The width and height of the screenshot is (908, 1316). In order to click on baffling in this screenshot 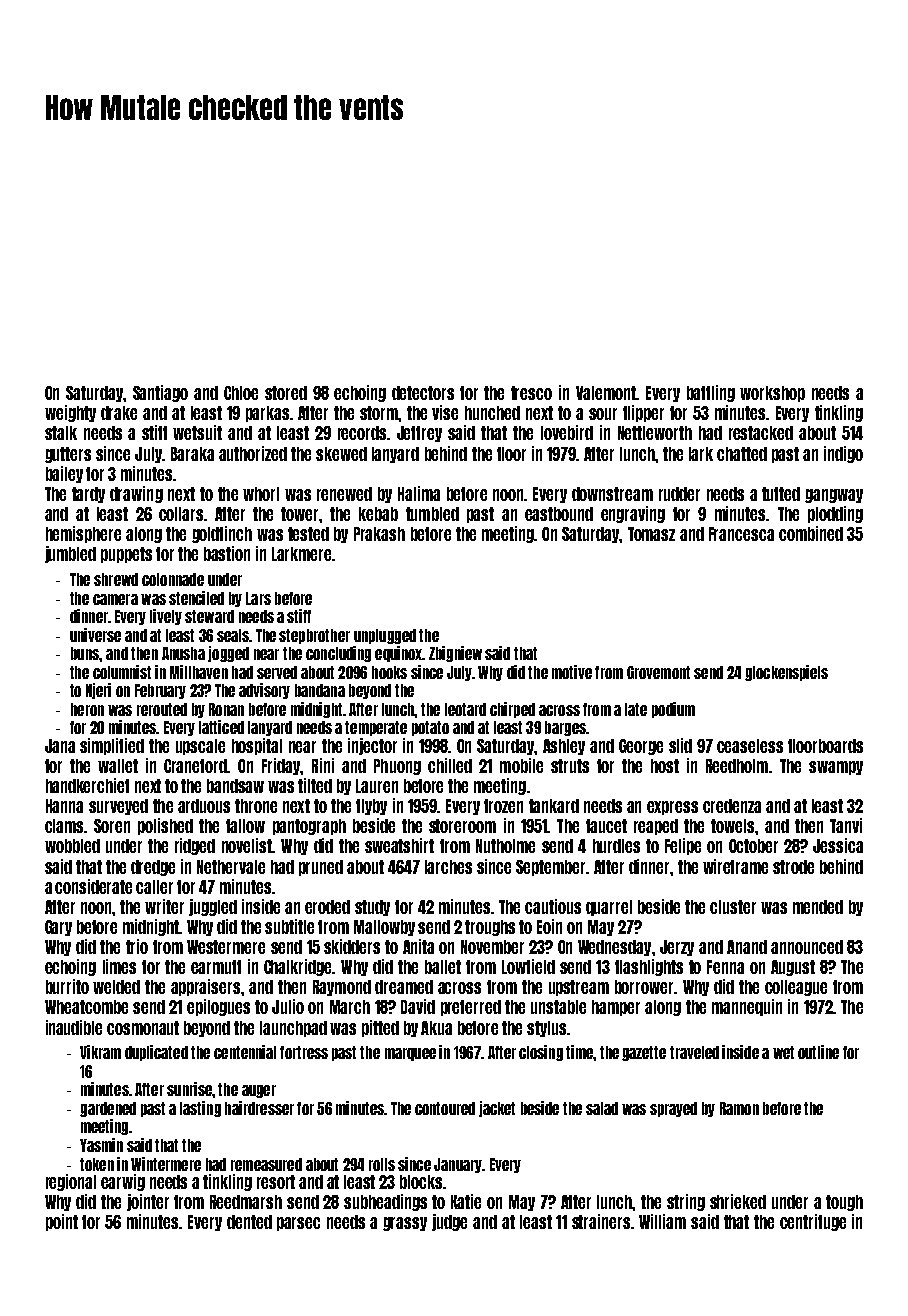, I will do `click(711, 393)`.
